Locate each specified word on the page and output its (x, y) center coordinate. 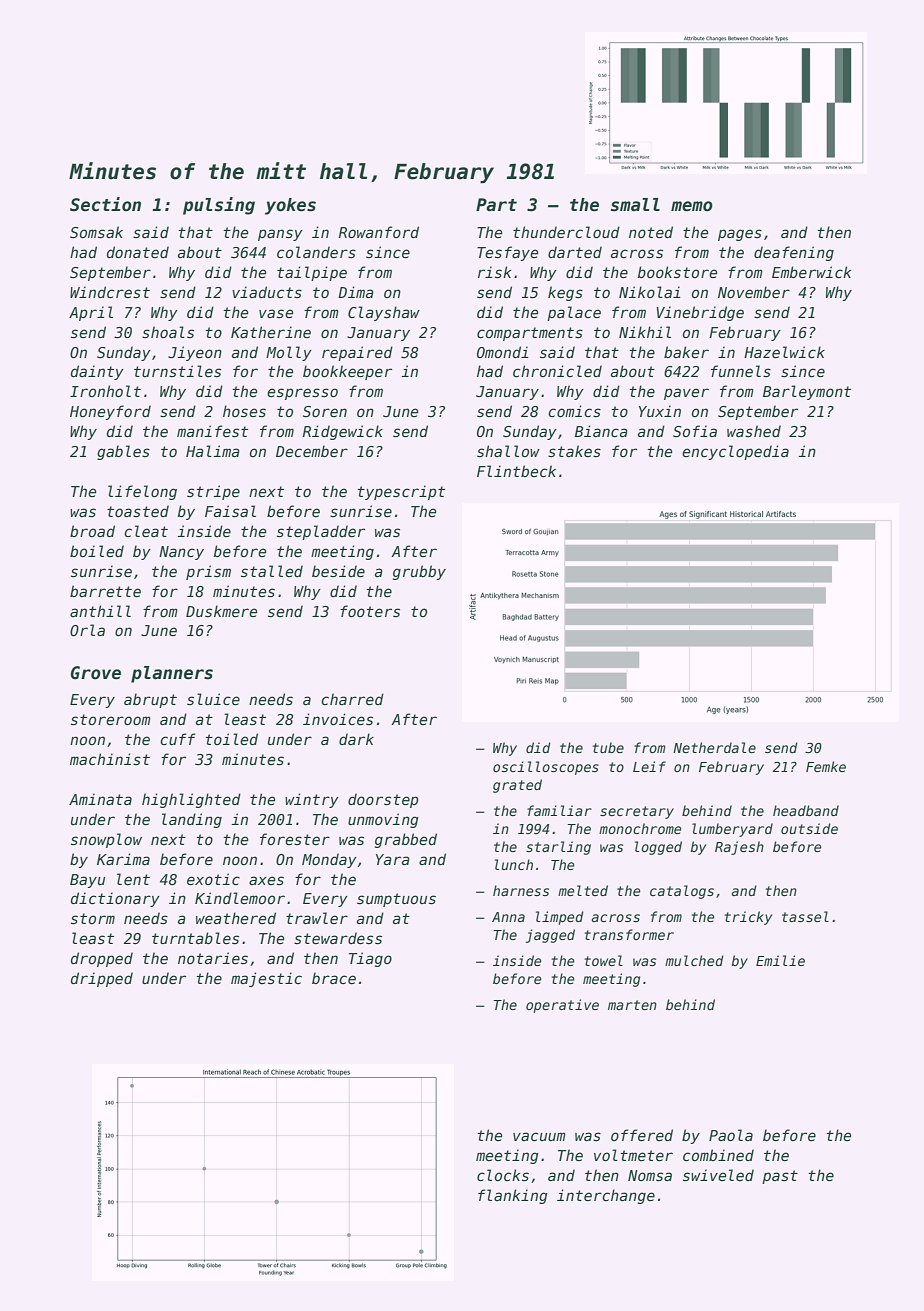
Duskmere (221, 611)
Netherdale (714, 747)
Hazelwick (784, 352)
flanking (513, 1196)
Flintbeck (516, 471)
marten (632, 1005)
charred (352, 699)
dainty (97, 372)
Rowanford (379, 232)
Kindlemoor (240, 898)
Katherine (271, 332)
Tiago (370, 959)
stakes (574, 451)
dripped (102, 979)
